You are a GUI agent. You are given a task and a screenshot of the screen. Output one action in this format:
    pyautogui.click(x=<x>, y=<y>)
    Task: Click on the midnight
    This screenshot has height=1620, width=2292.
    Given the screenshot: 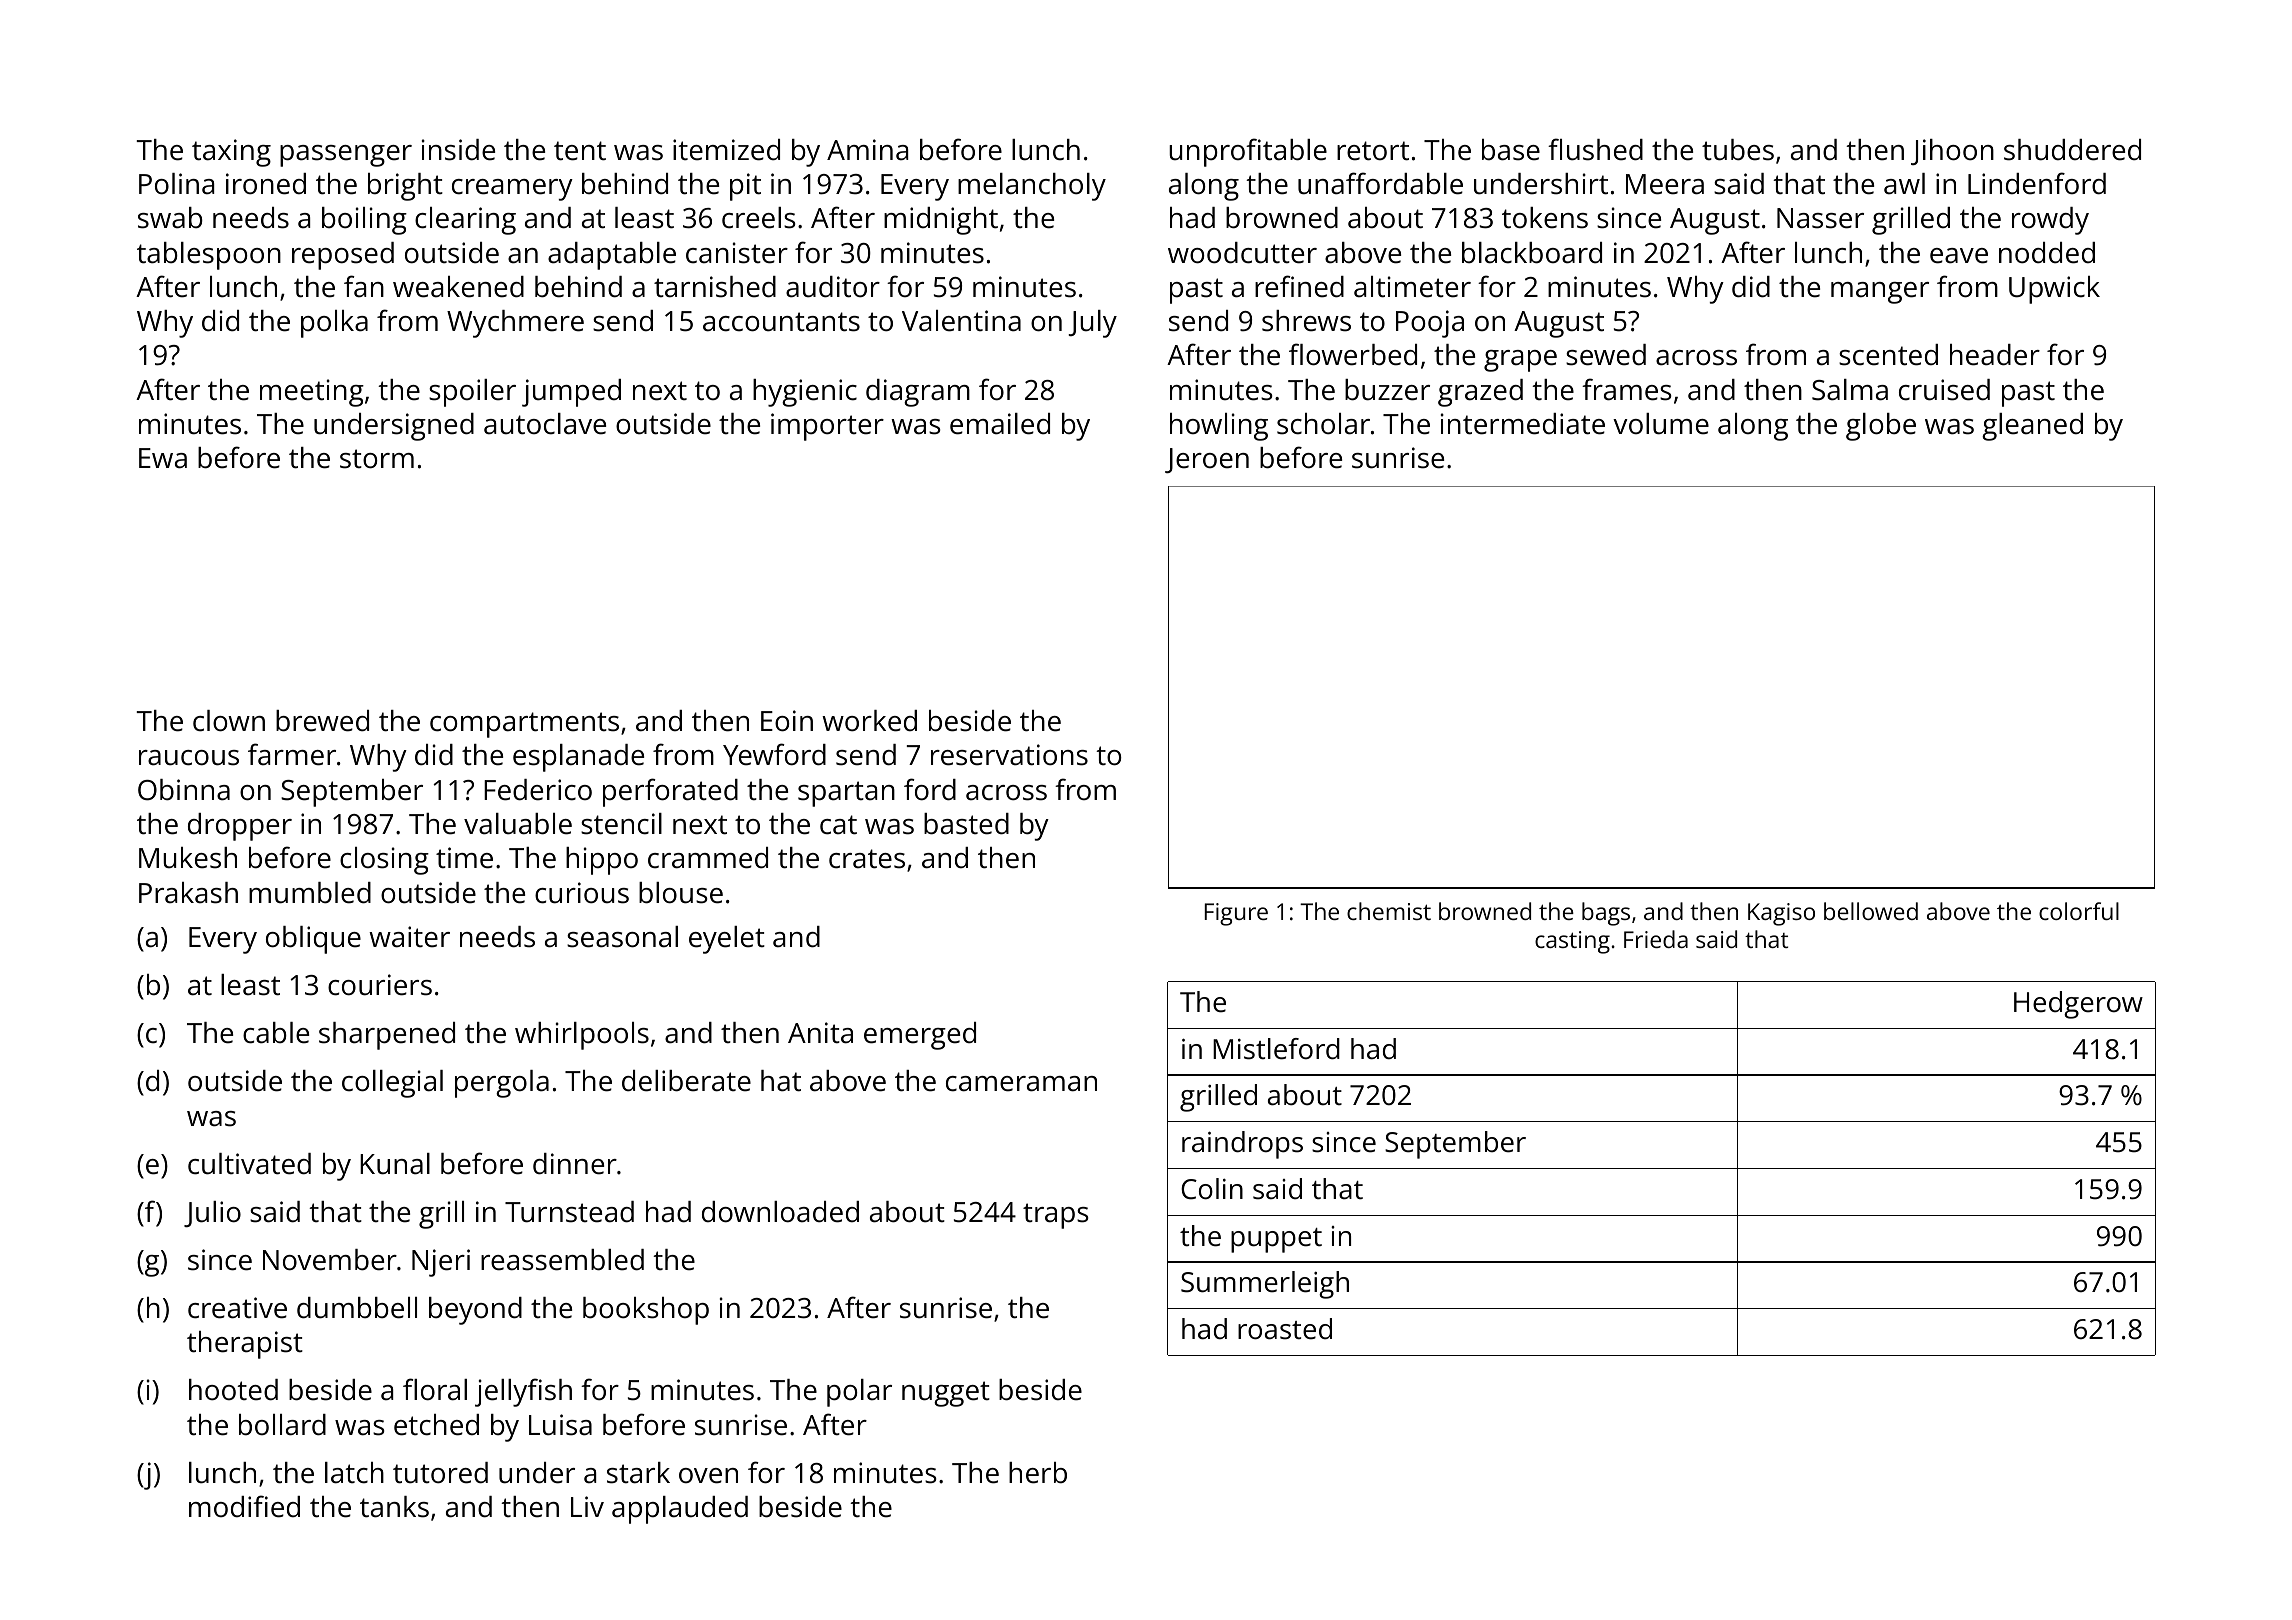 What is the action you would take?
    pyautogui.click(x=941, y=221)
